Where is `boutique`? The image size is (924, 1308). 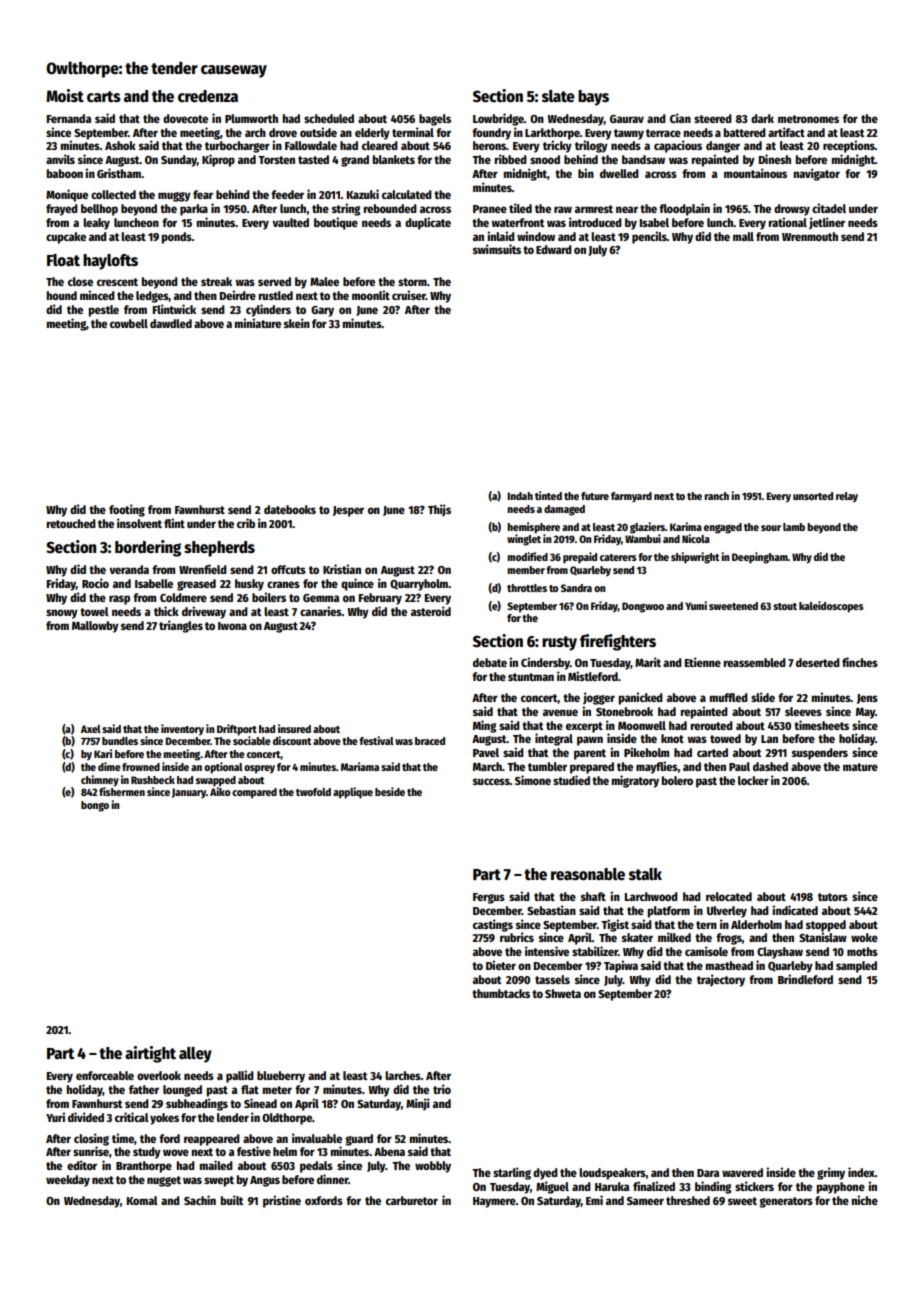
boutique is located at coordinates (336, 223).
